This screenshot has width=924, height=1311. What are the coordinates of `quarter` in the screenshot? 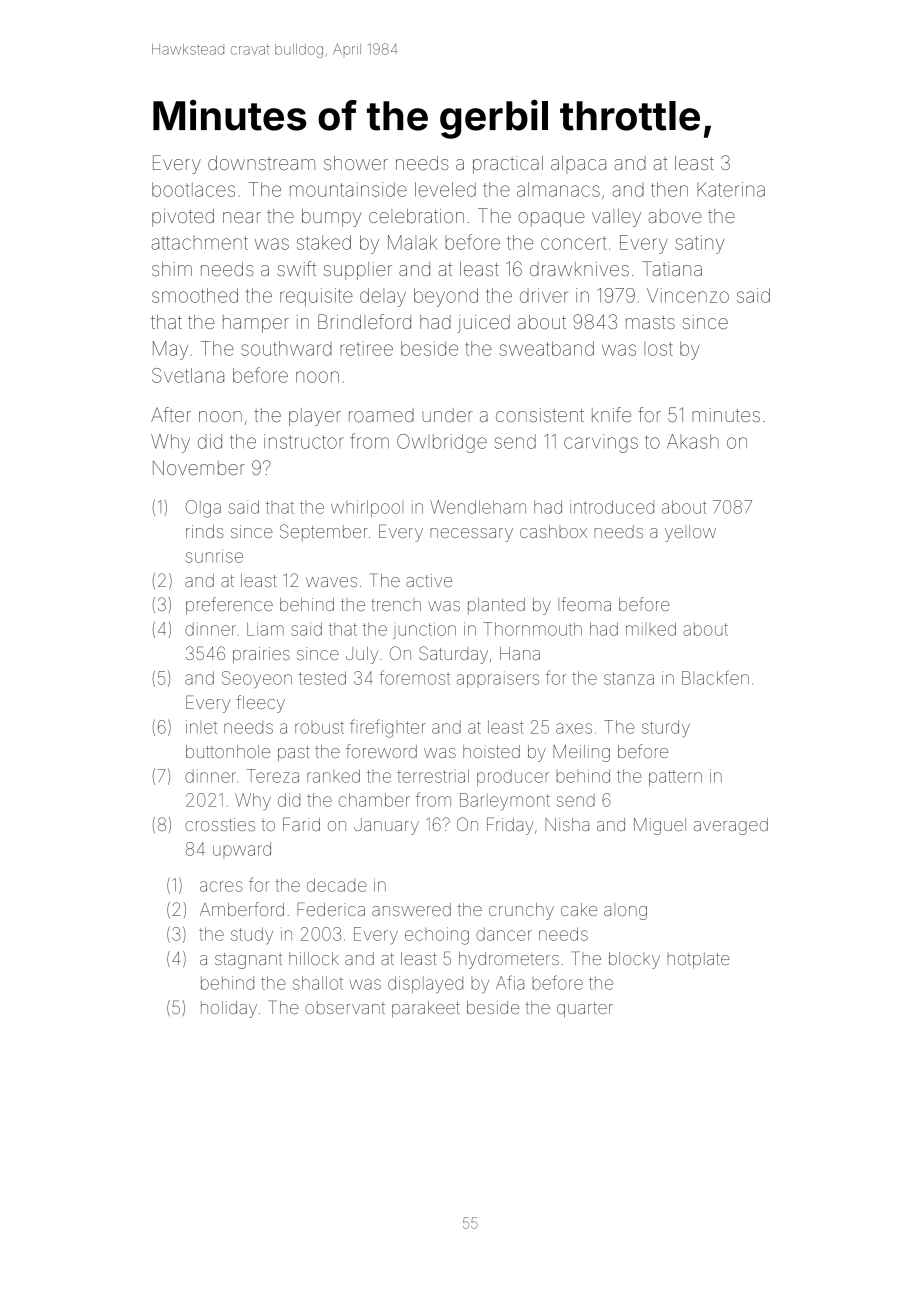 It's located at (585, 1010).
